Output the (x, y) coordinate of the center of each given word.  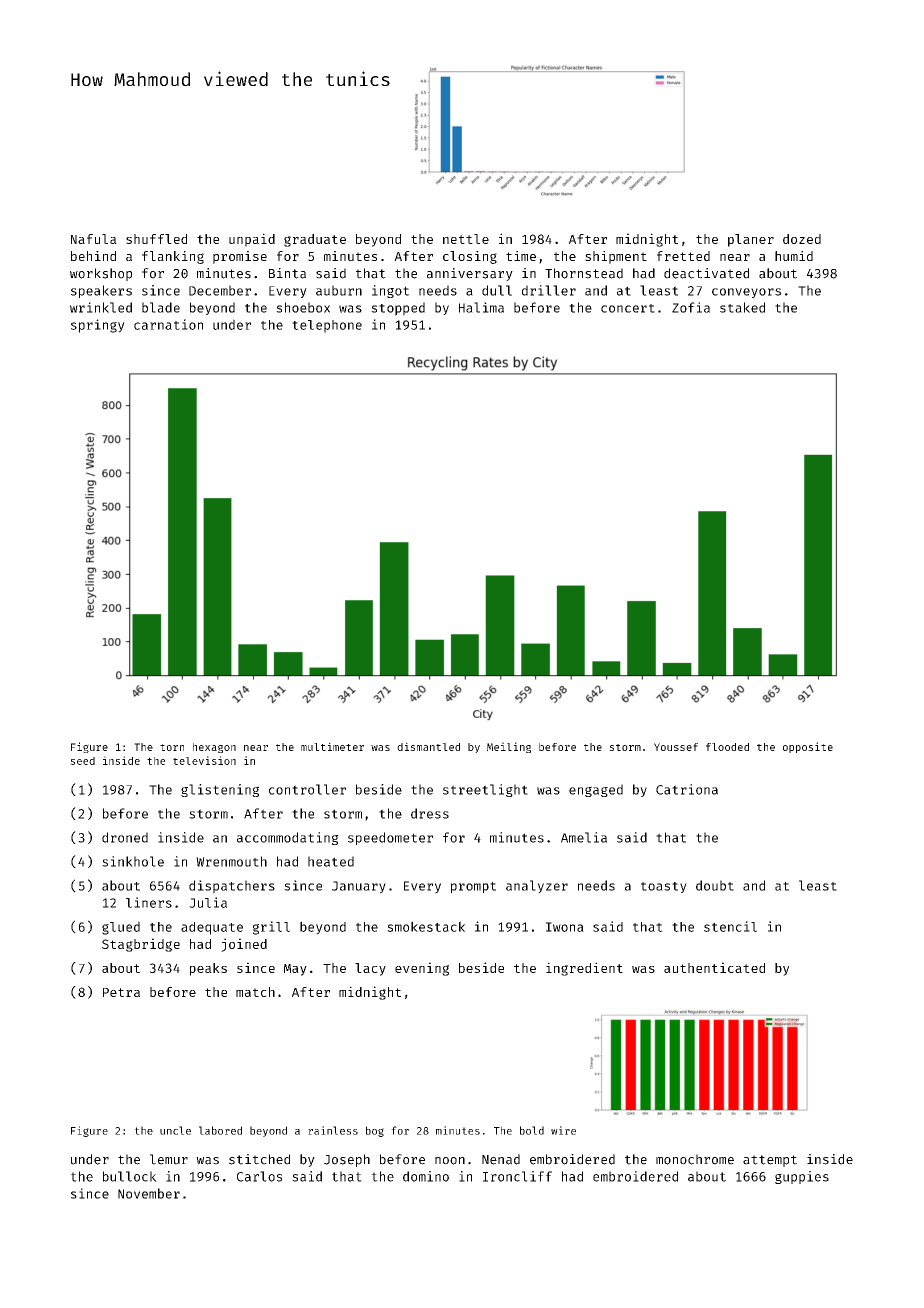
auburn (339, 290)
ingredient (584, 969)
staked (742, 307)
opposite (808, 747)
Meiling (509, 747)
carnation (168, 324)
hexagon (214, 748)
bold (532, 1130)
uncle (175, 1130)
